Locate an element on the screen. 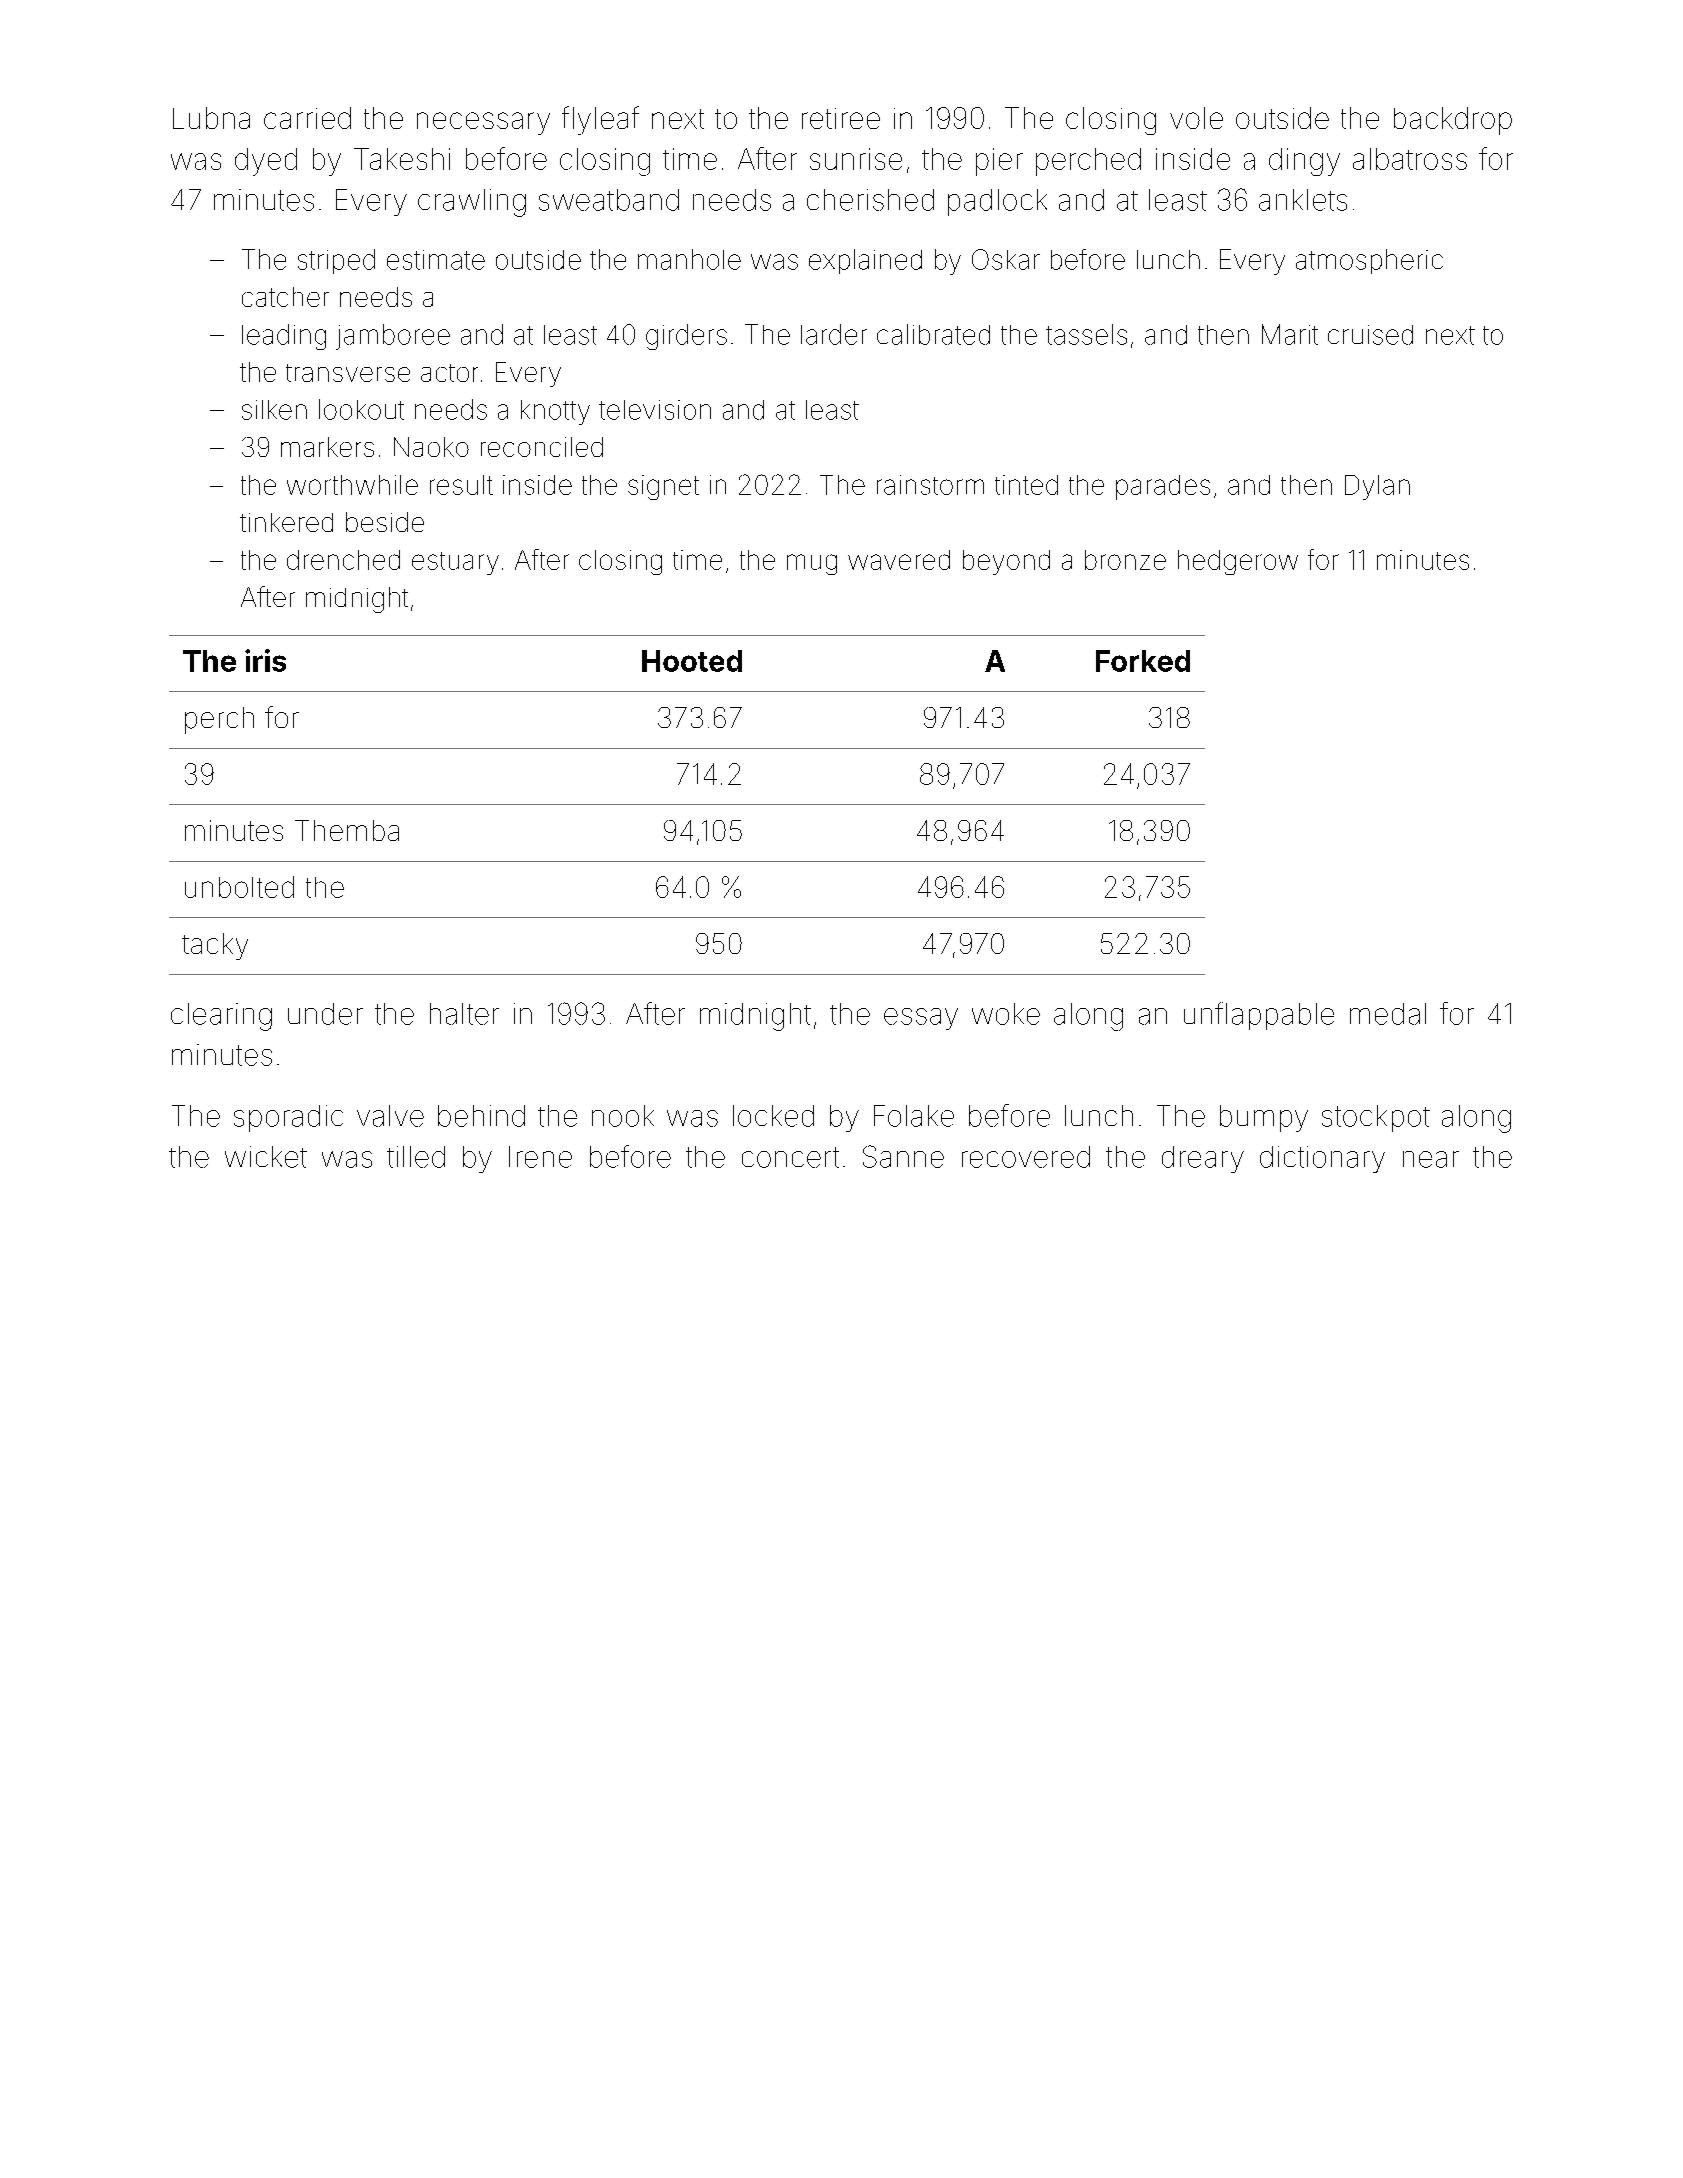 The width and height of the screenshot is (1683, 2178). estuary is located at coordinates (455, 563).
